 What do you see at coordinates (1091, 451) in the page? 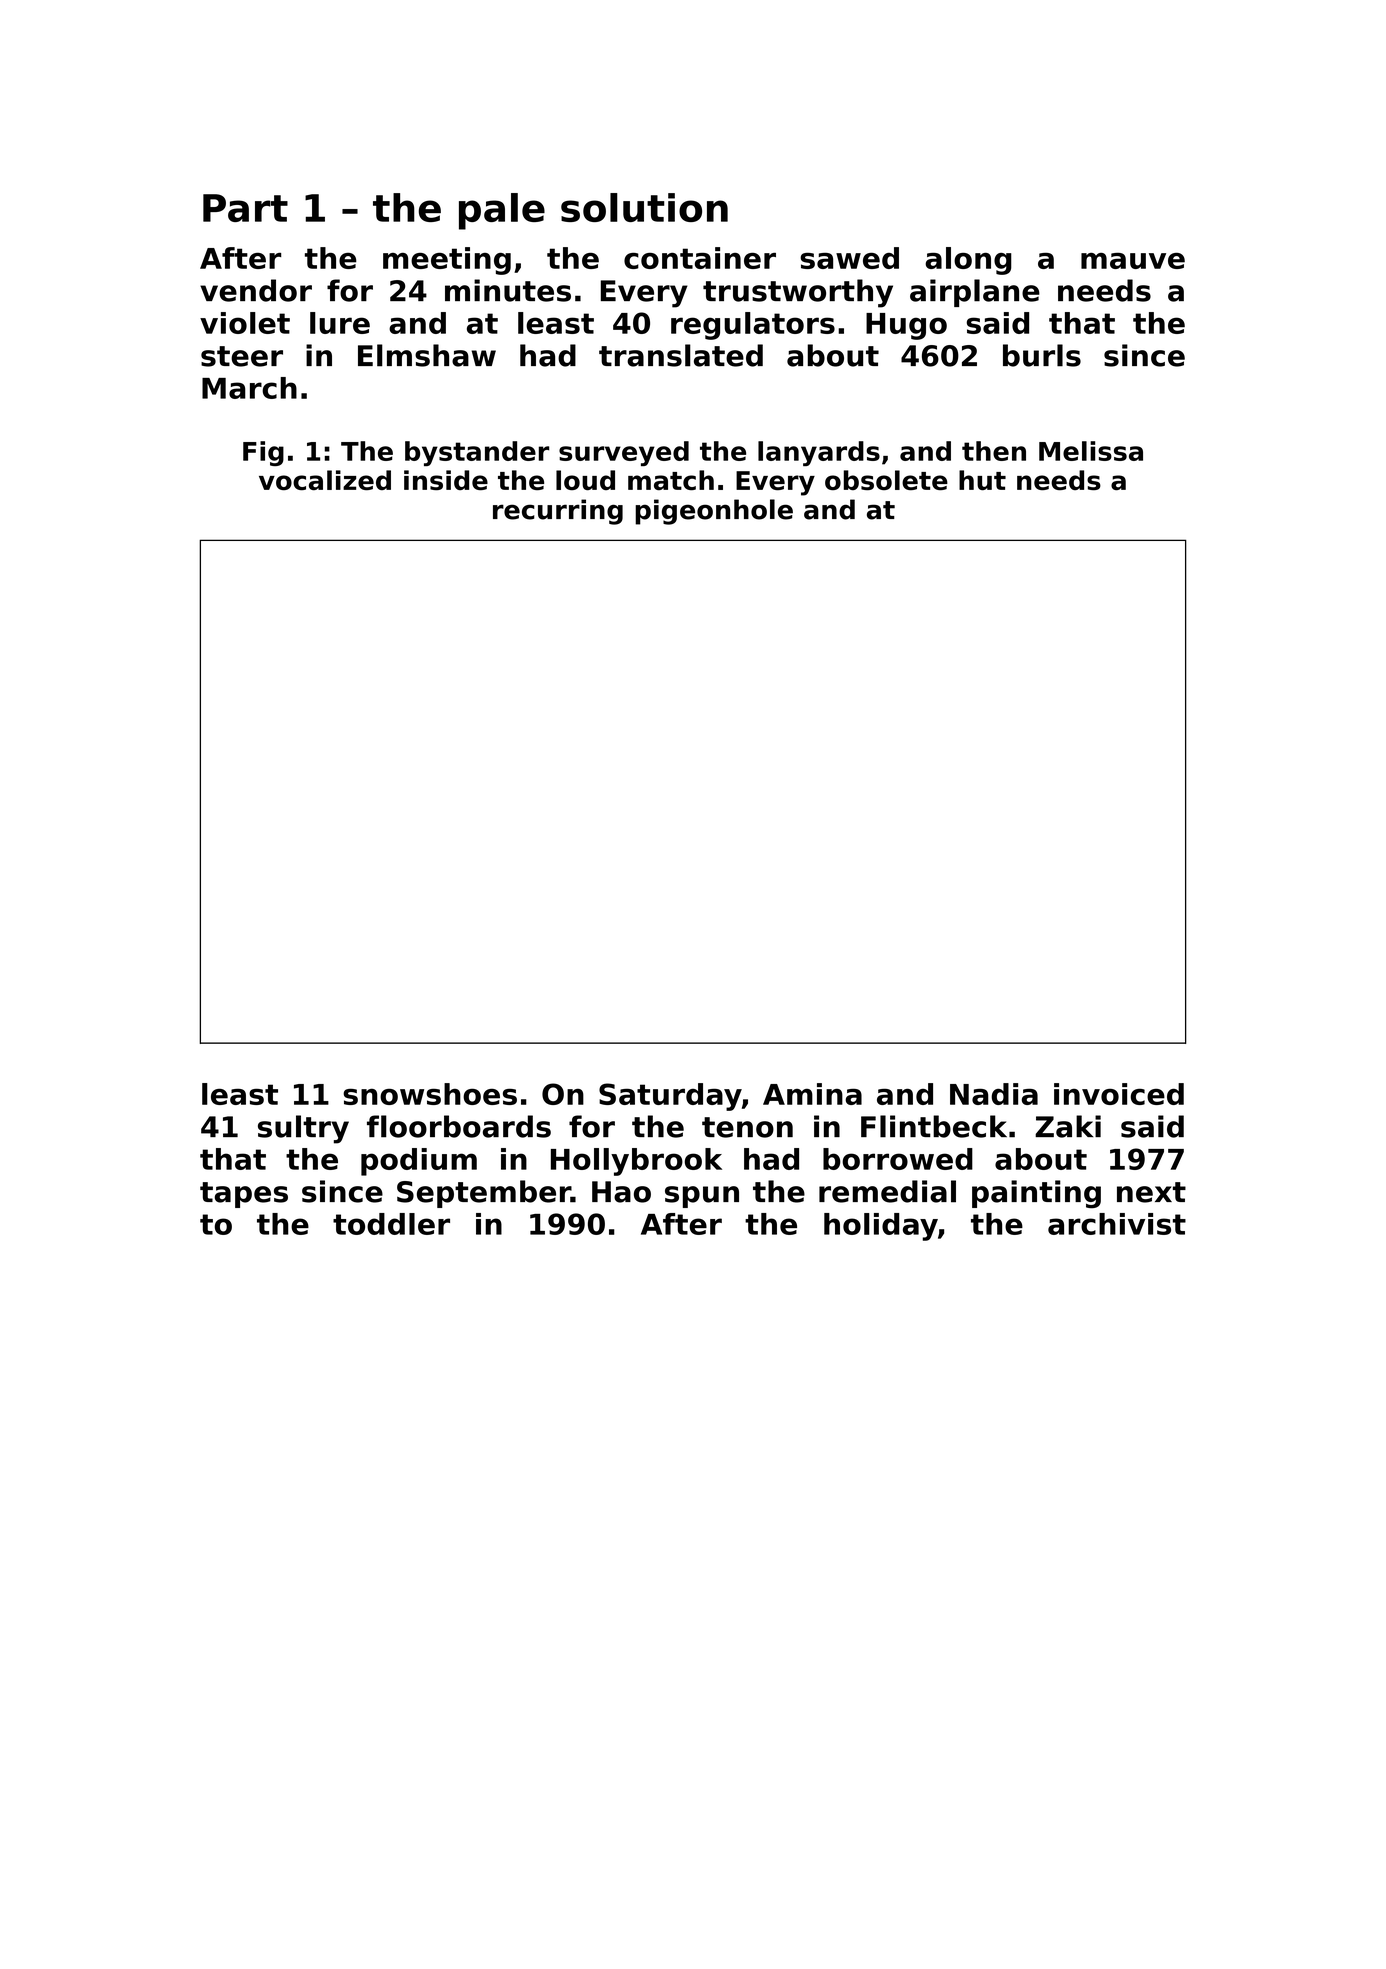
I see `Melissa` at bounding box center [1091, 451].
